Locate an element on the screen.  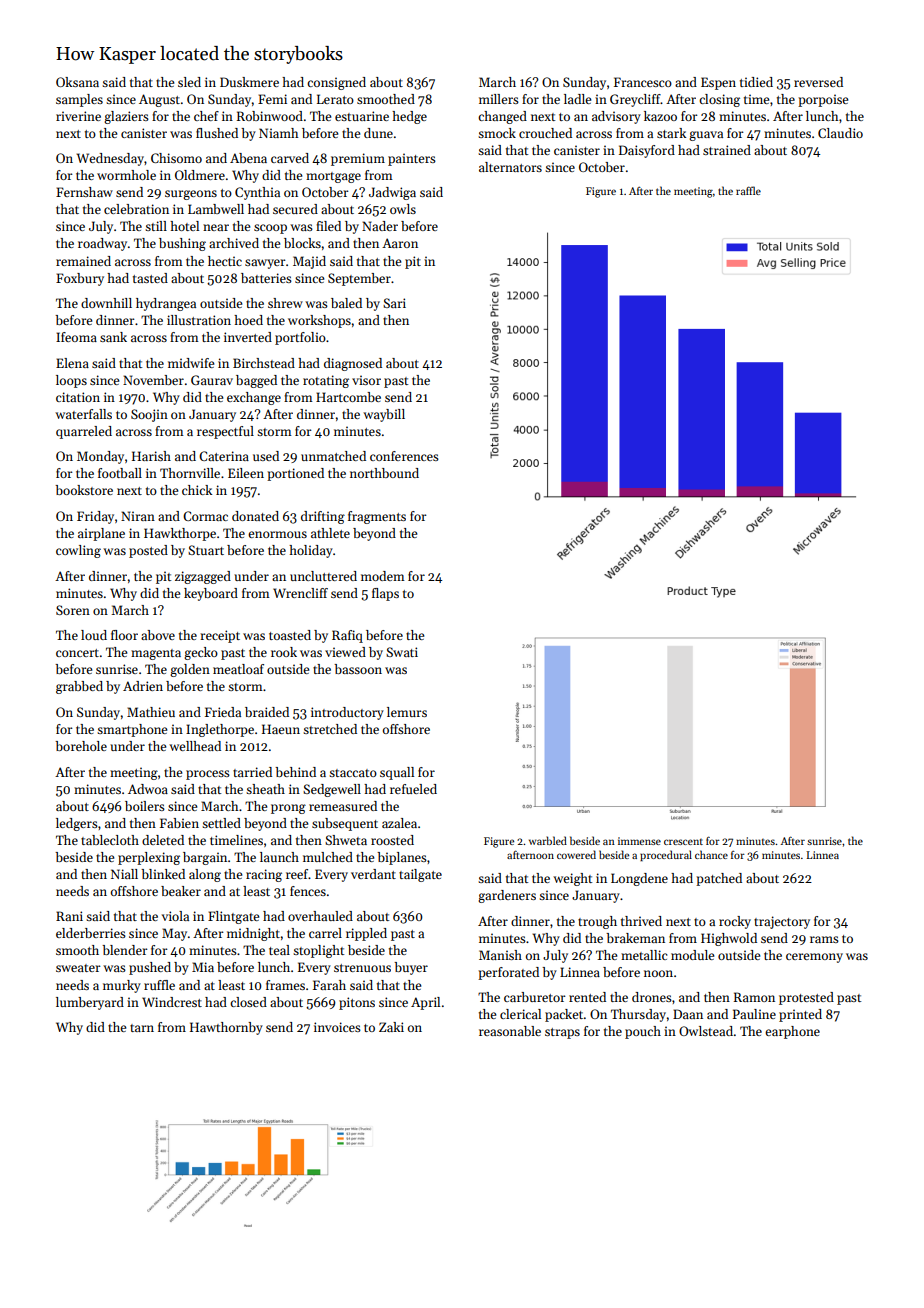
introductory is located at coordinates (347, 713).
